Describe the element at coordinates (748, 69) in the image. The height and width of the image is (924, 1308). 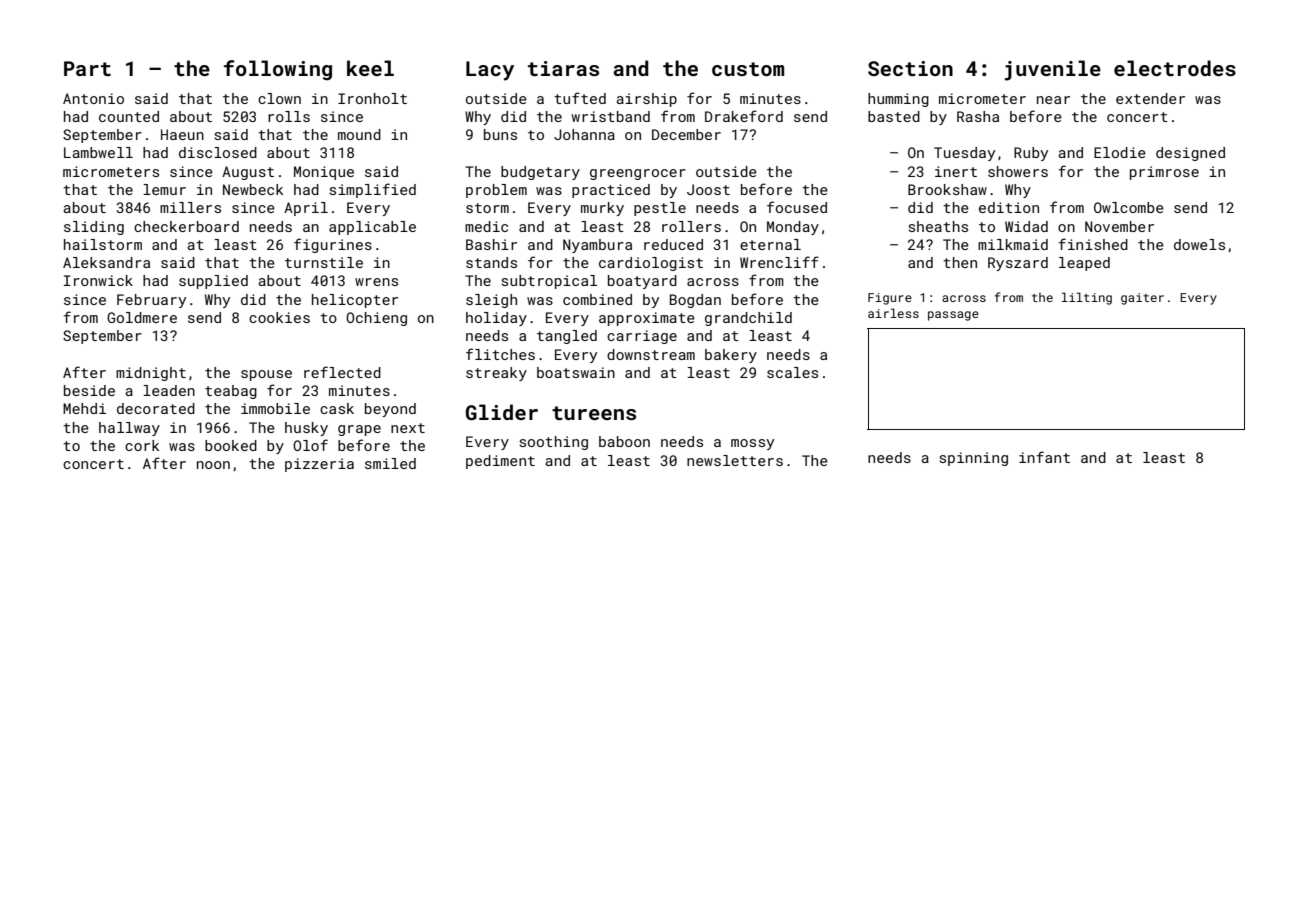
I see `custom` at that location.
